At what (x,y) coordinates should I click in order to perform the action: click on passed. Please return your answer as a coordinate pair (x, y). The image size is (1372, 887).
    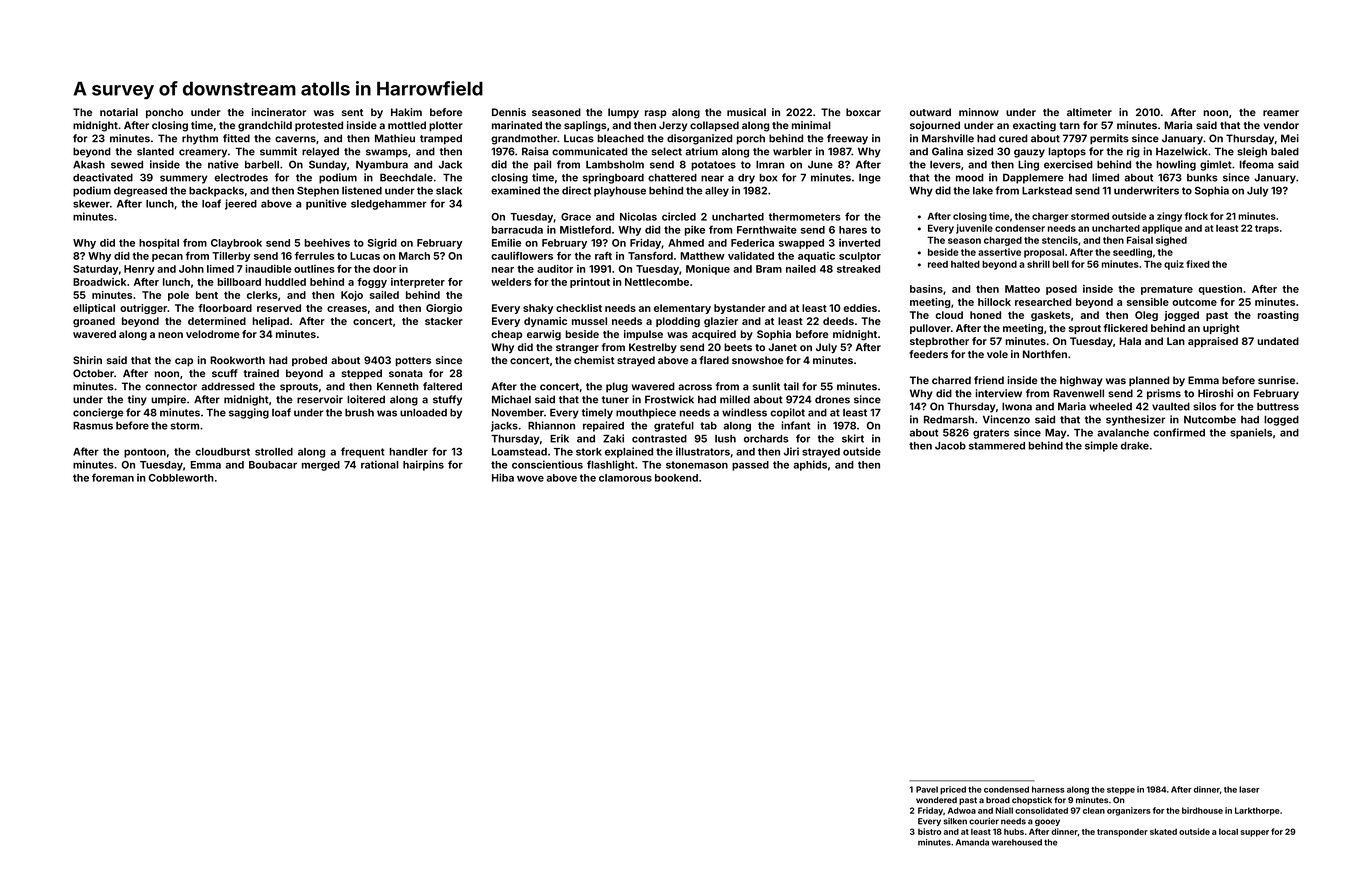
    Looking at the image, I should click on (750, 466).
